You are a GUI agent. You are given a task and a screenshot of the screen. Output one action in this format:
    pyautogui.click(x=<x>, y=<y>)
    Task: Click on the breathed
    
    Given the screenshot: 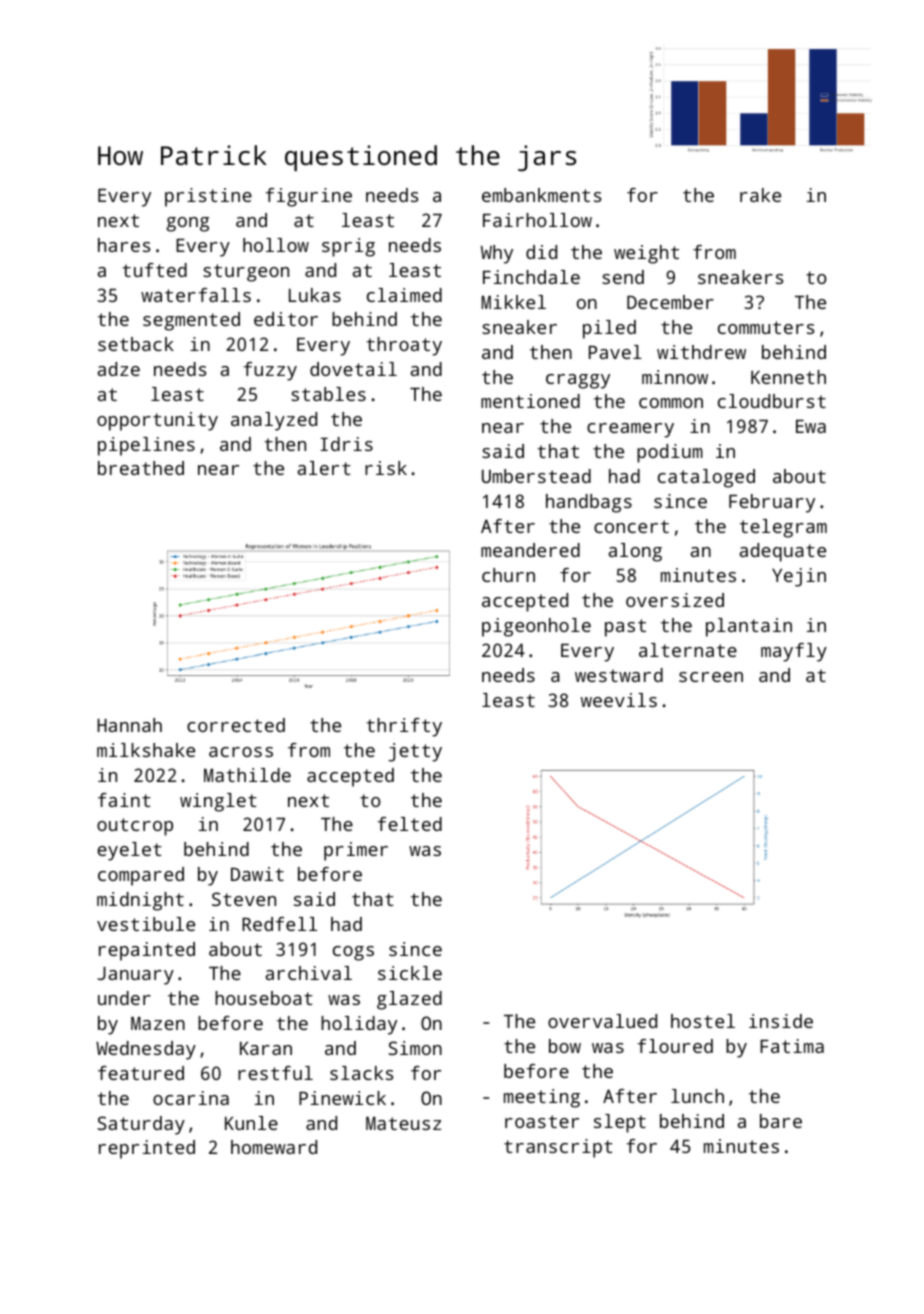 What is the action you would take?
    pyautogui.click(x=141, y=468)
